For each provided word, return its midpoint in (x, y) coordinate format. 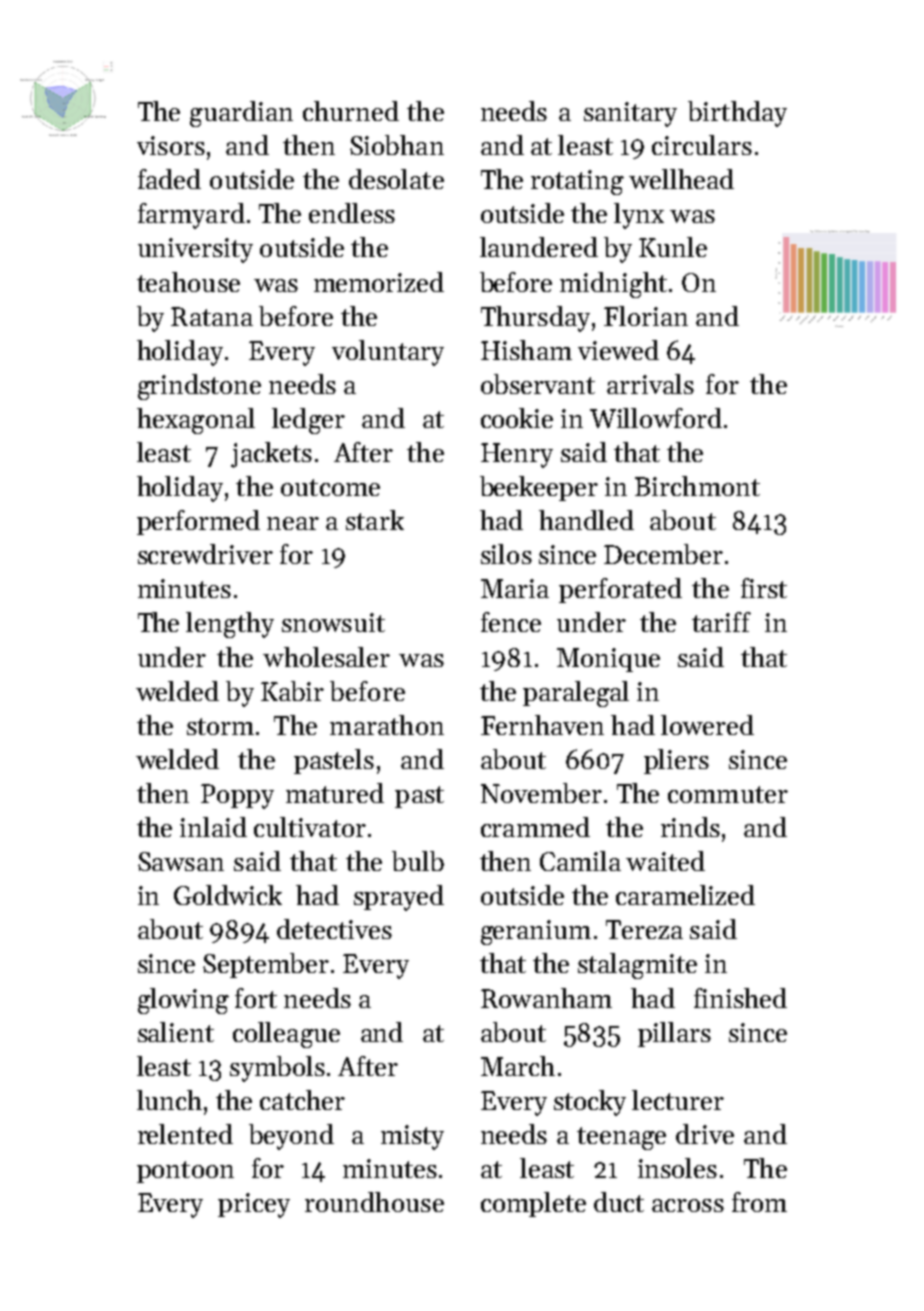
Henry (517, 455)
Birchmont (697, 486)
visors (171, 145)
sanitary (630, 114)
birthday (737, 114)
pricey (254, 1205)
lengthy (230, 625)
